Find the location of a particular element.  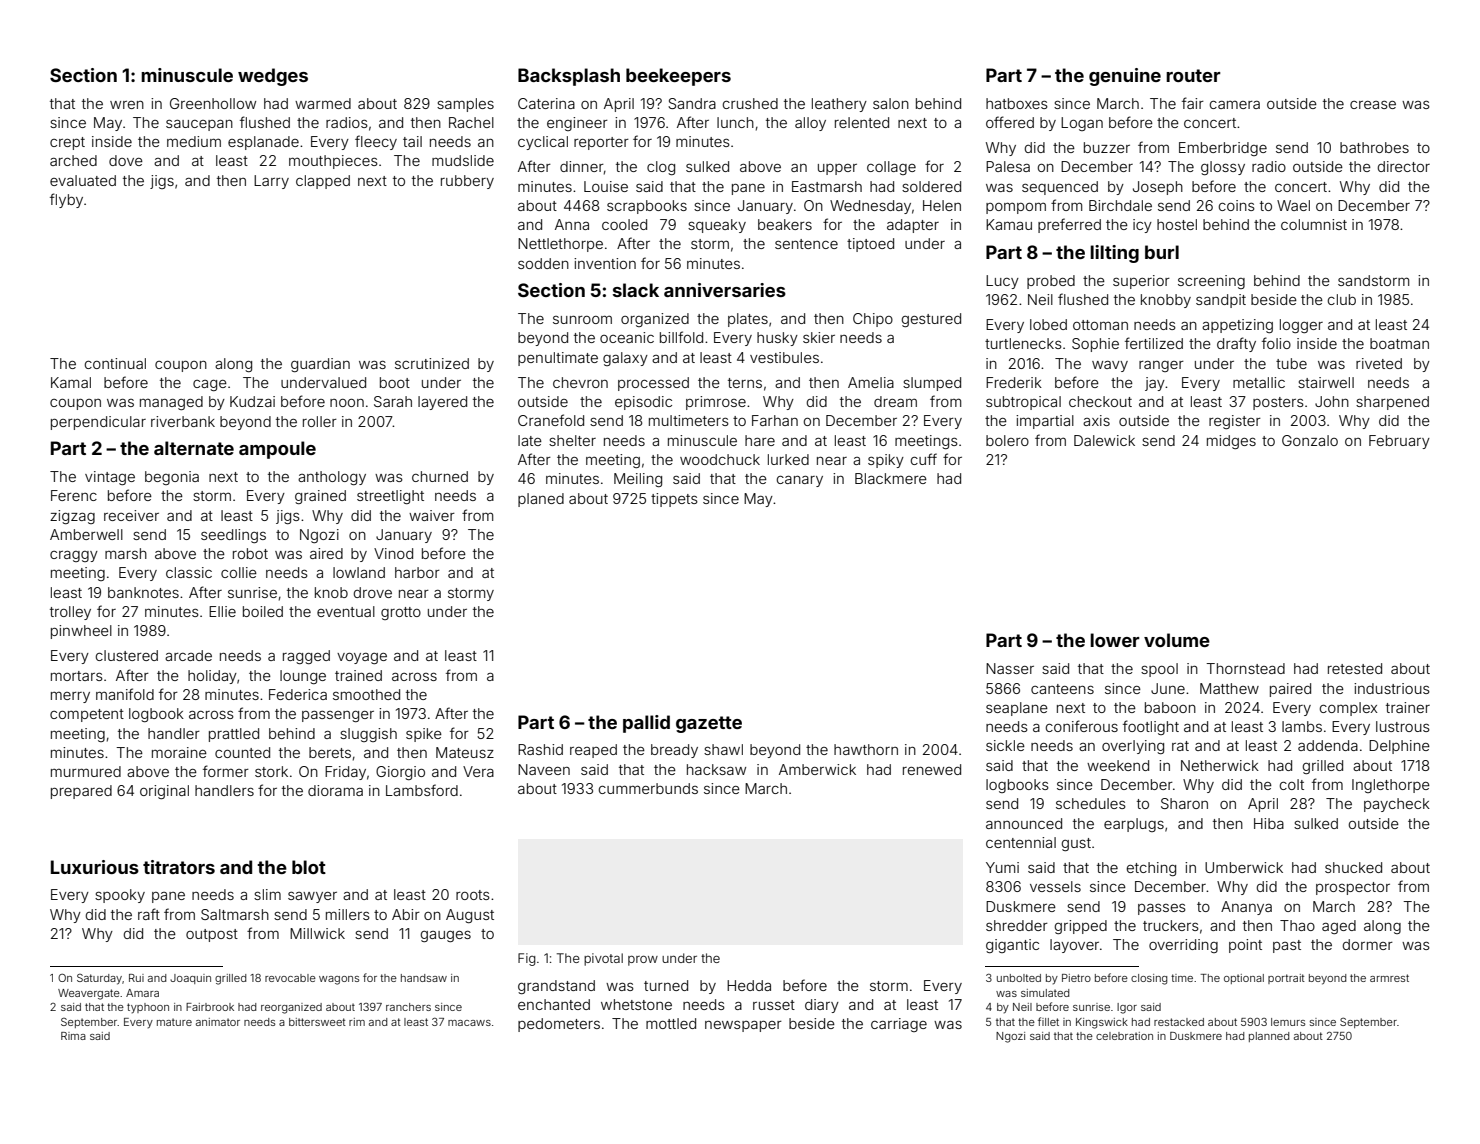

genuine is located at coordinates (1125, 77).
